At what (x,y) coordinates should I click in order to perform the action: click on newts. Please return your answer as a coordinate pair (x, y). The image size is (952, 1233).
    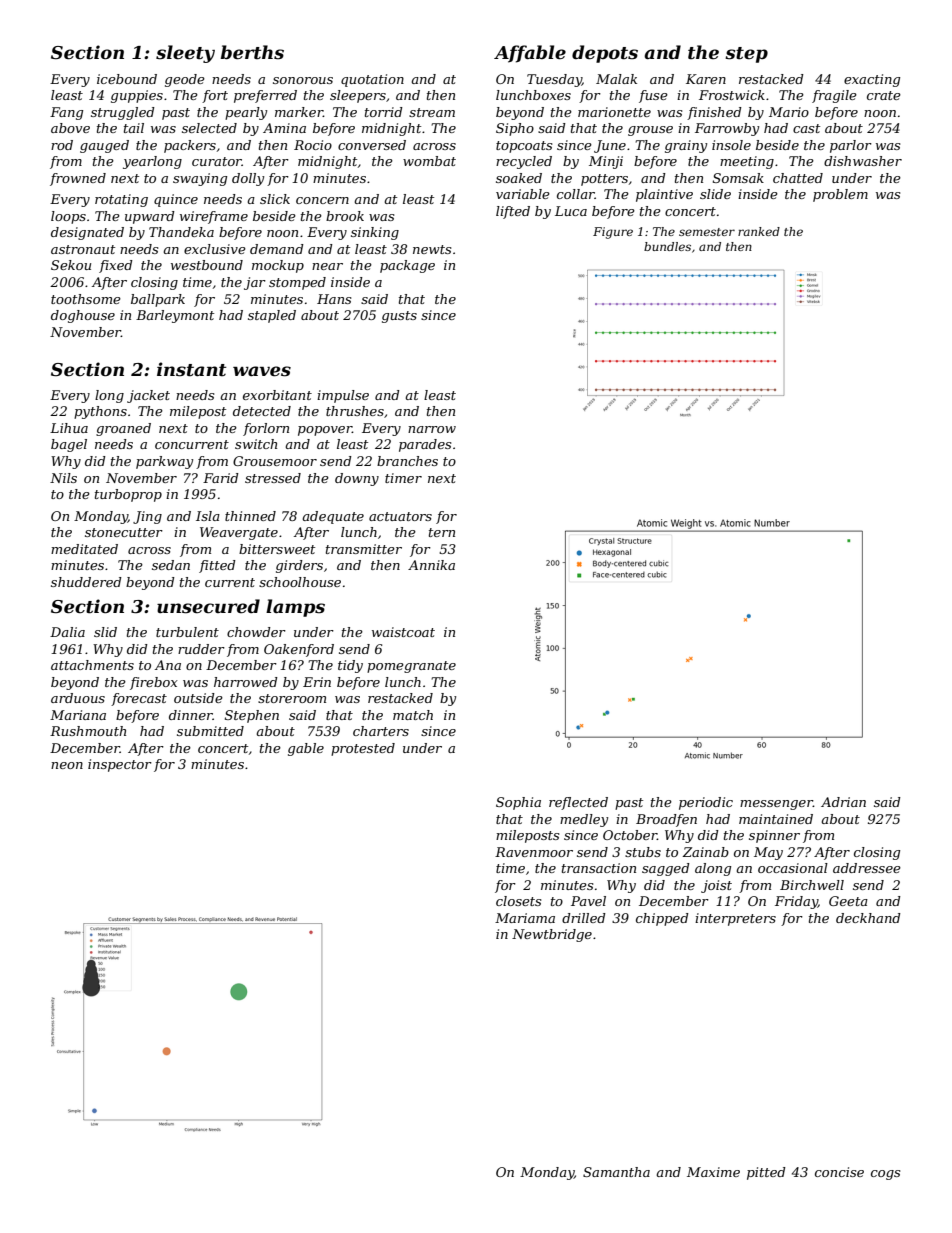
    Looking at the image, I should click on (432, 249).
